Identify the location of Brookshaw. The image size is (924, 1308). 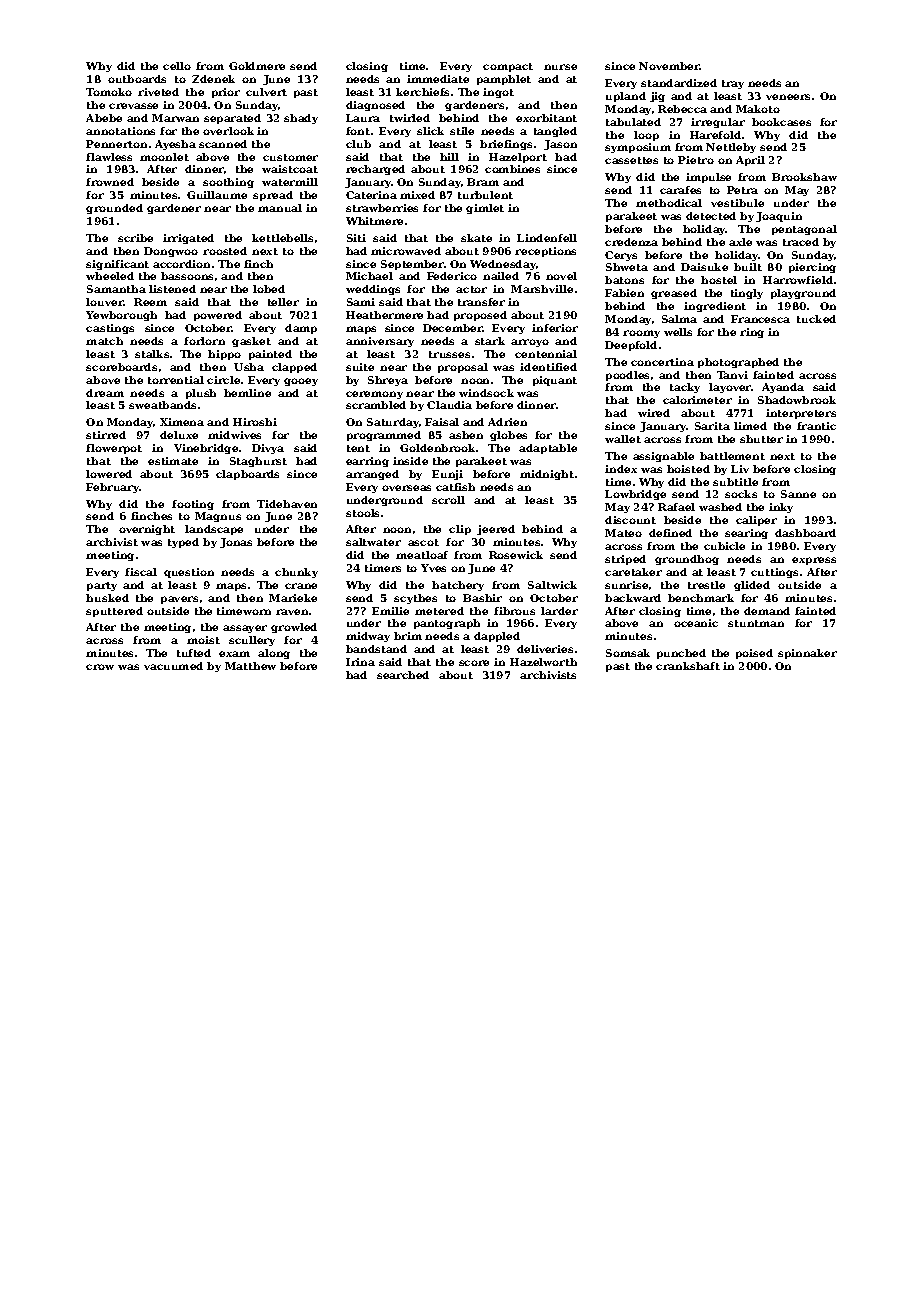
(804, 177).
